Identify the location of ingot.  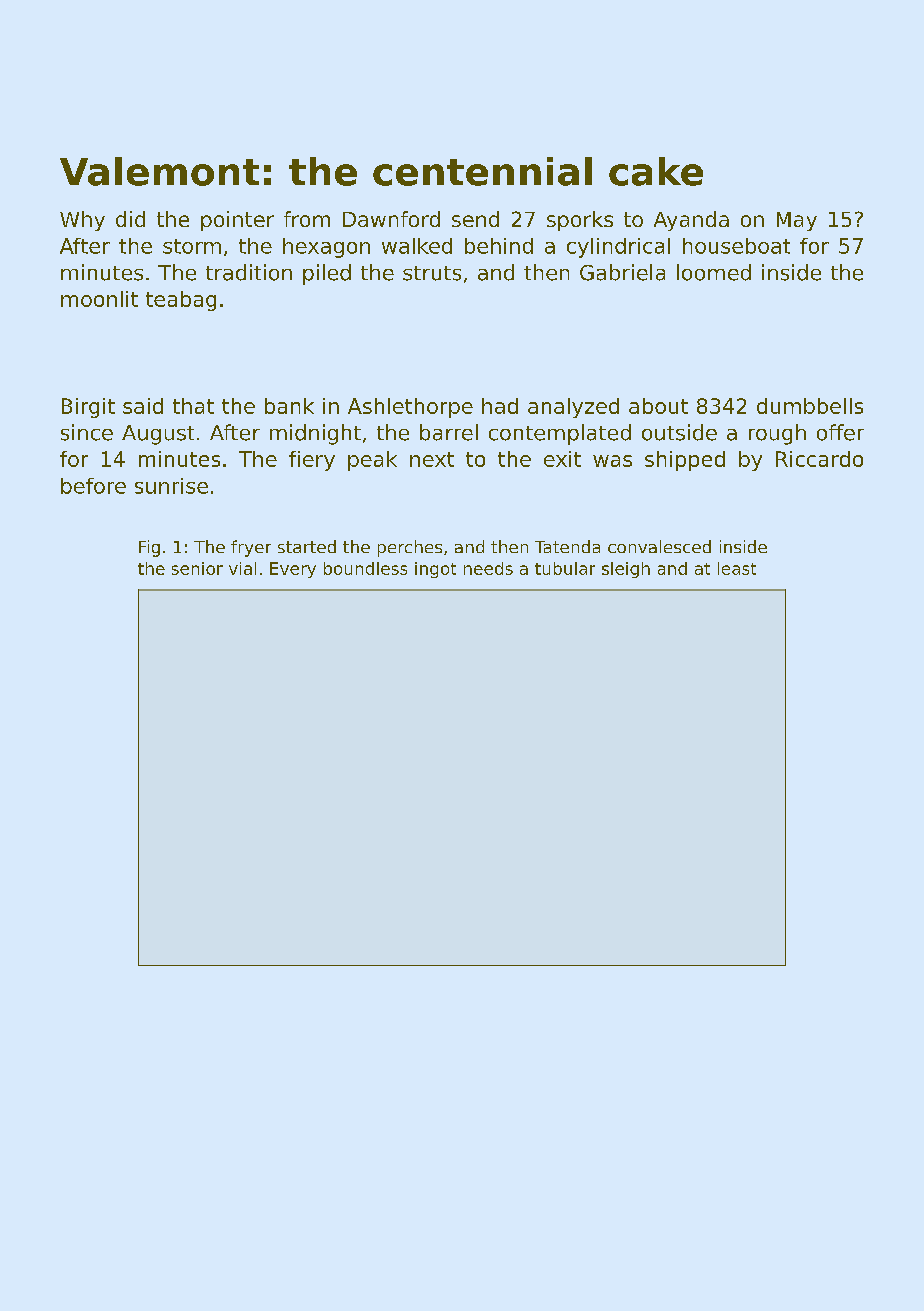
(435, 570).
